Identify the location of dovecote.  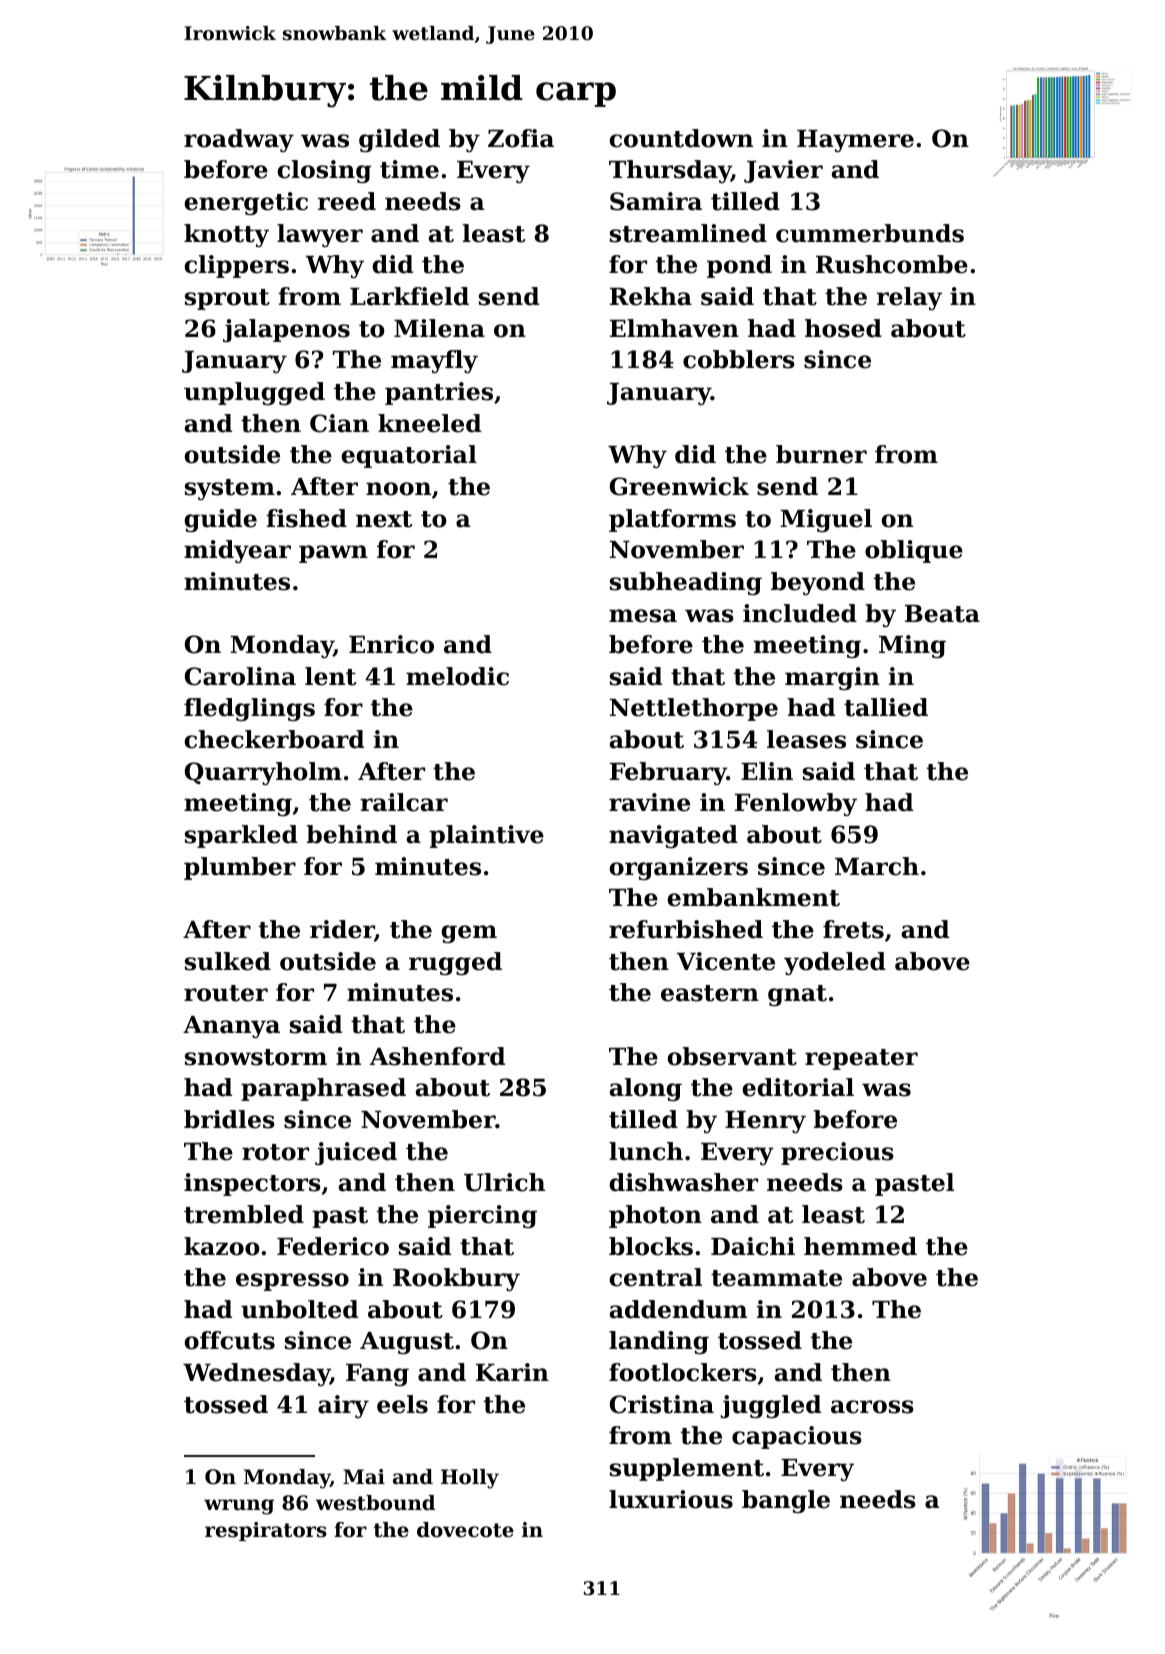
(465, 1530).
